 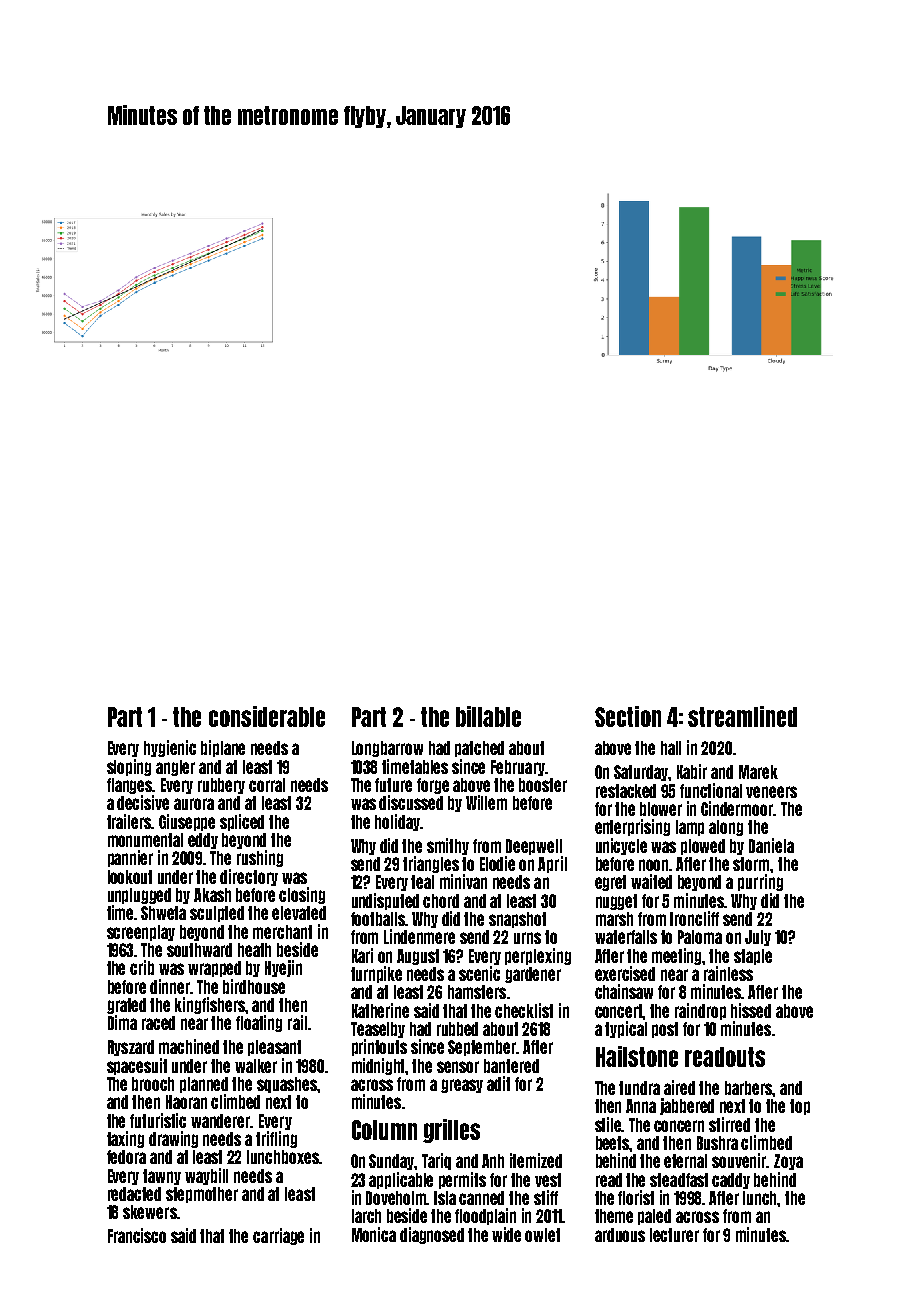 What do you see at coordinates (142, 967) in the document?
I see `crib` at bounding box center [142, 967].
